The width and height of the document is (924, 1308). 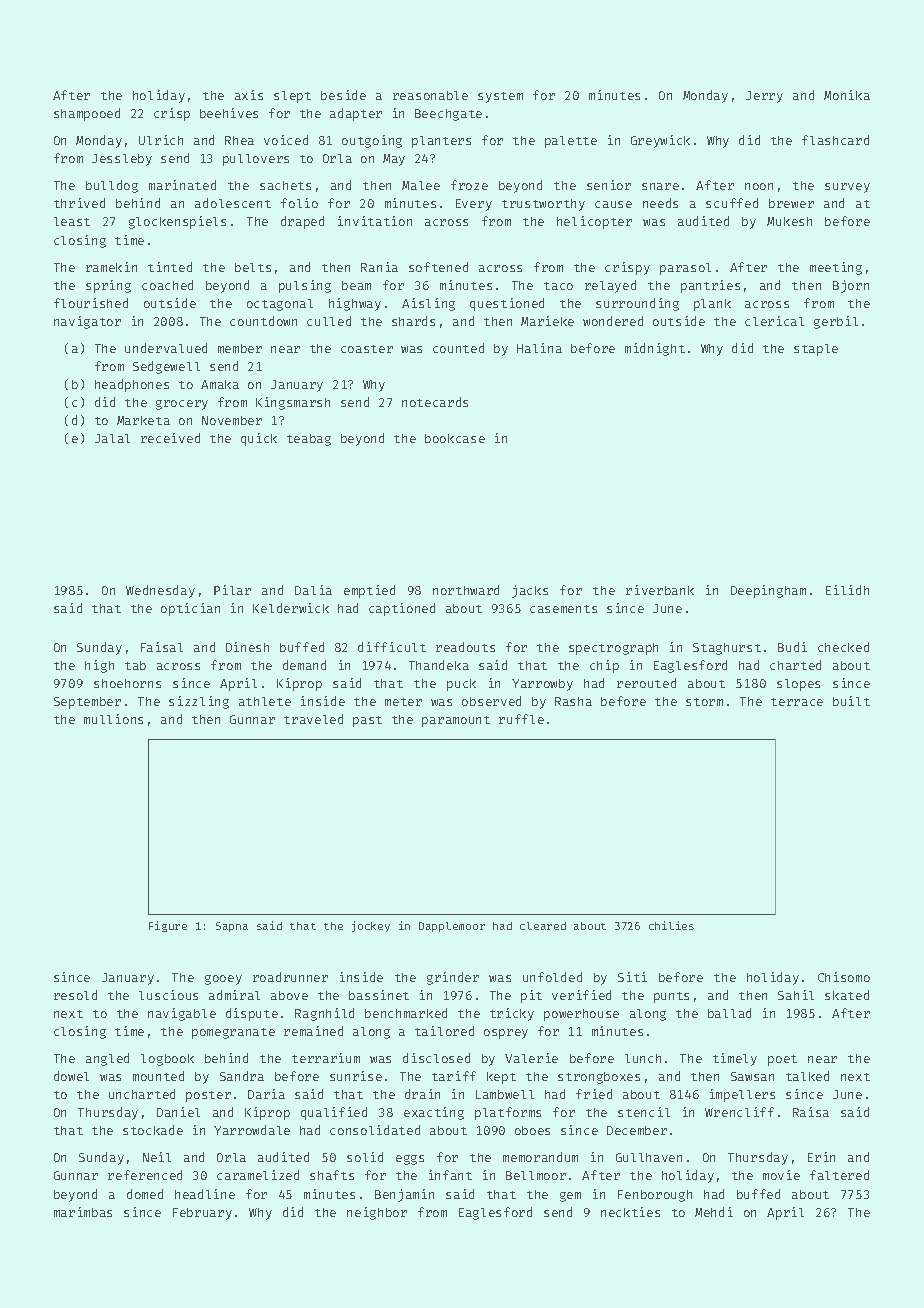 What do you see at coordinates (660, 203) in the document?
I see `needs` at bounding box center [660, 203].
